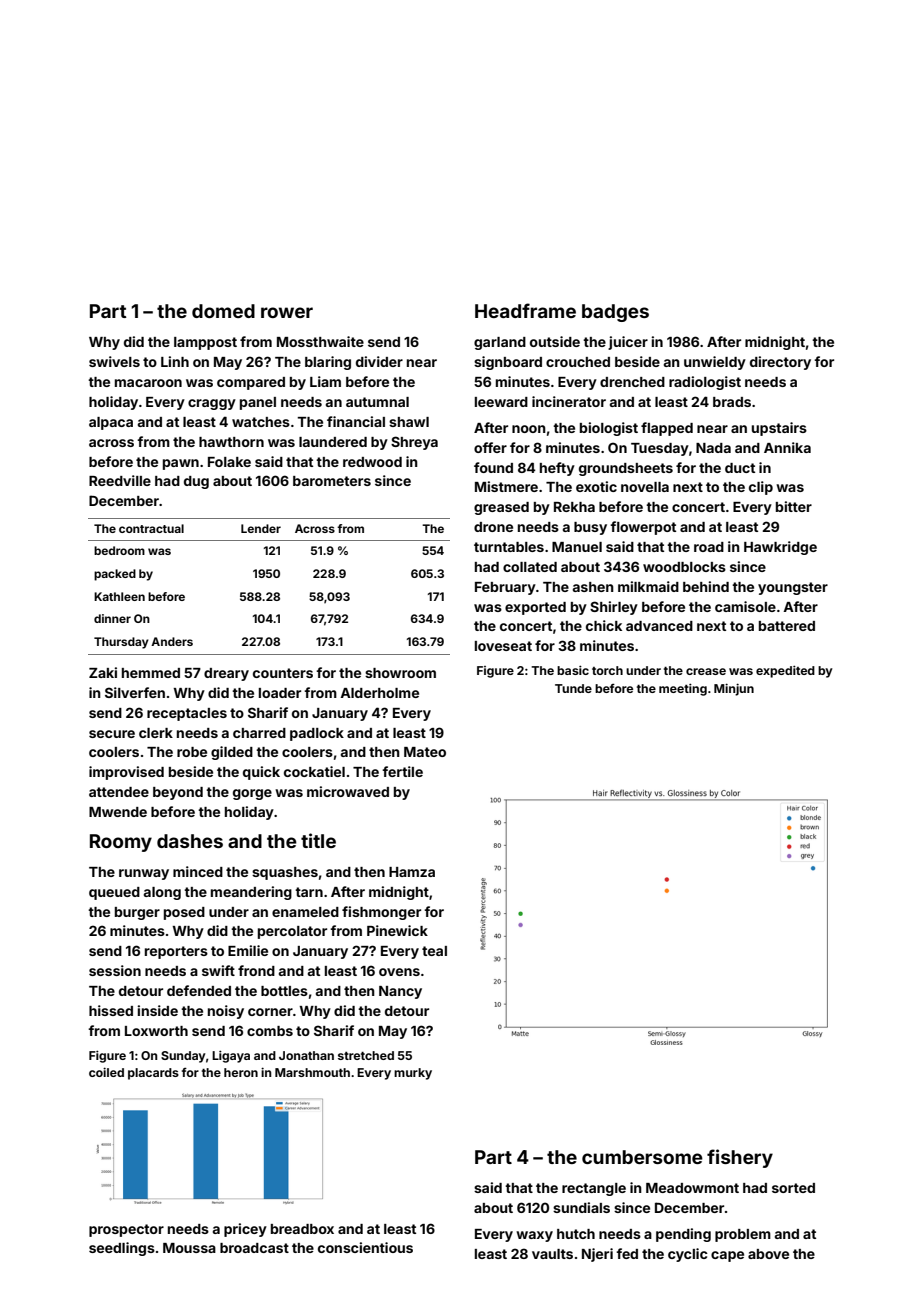 The height and width of the page is (1308, 924). I want to click on Minjun, so click(734, 689).
